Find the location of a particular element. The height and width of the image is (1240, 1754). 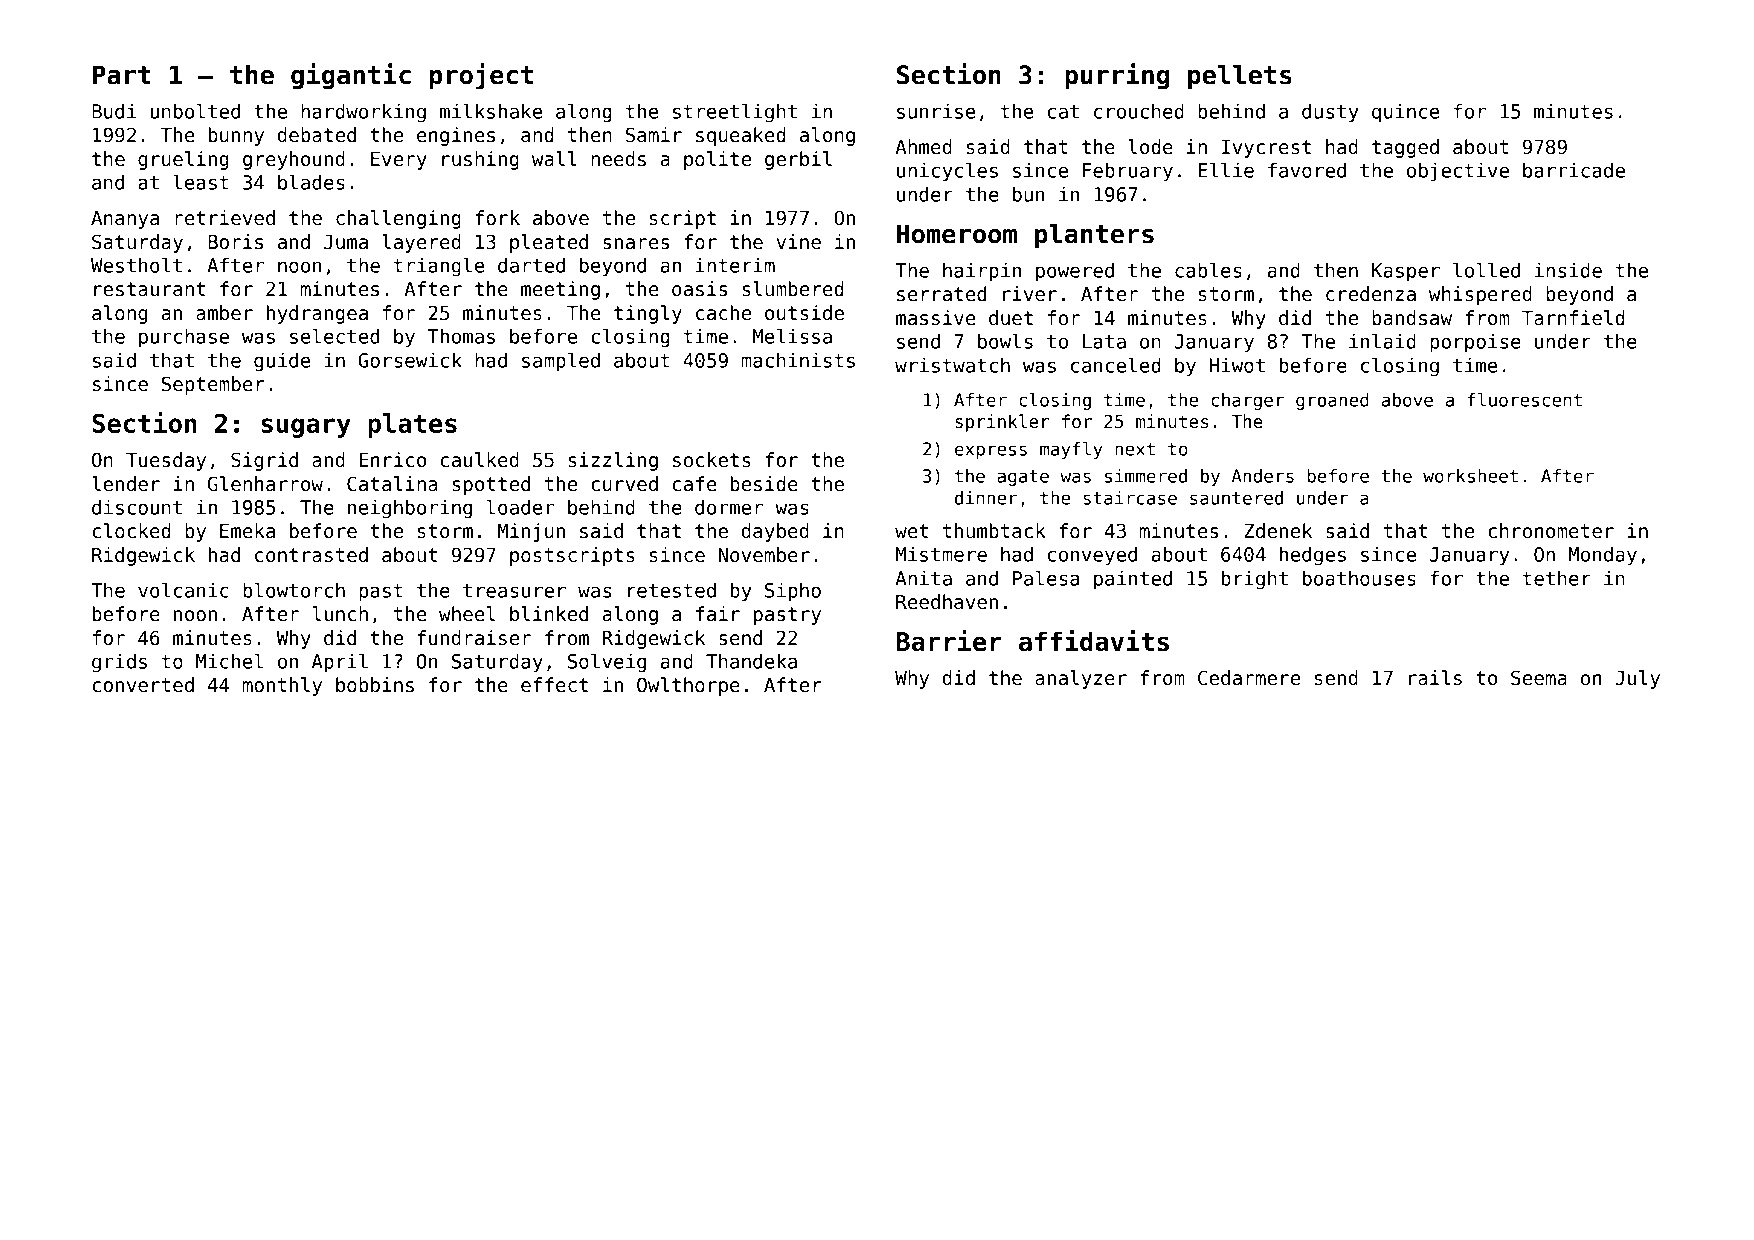

inside is located at coordinates (1568, 270).
